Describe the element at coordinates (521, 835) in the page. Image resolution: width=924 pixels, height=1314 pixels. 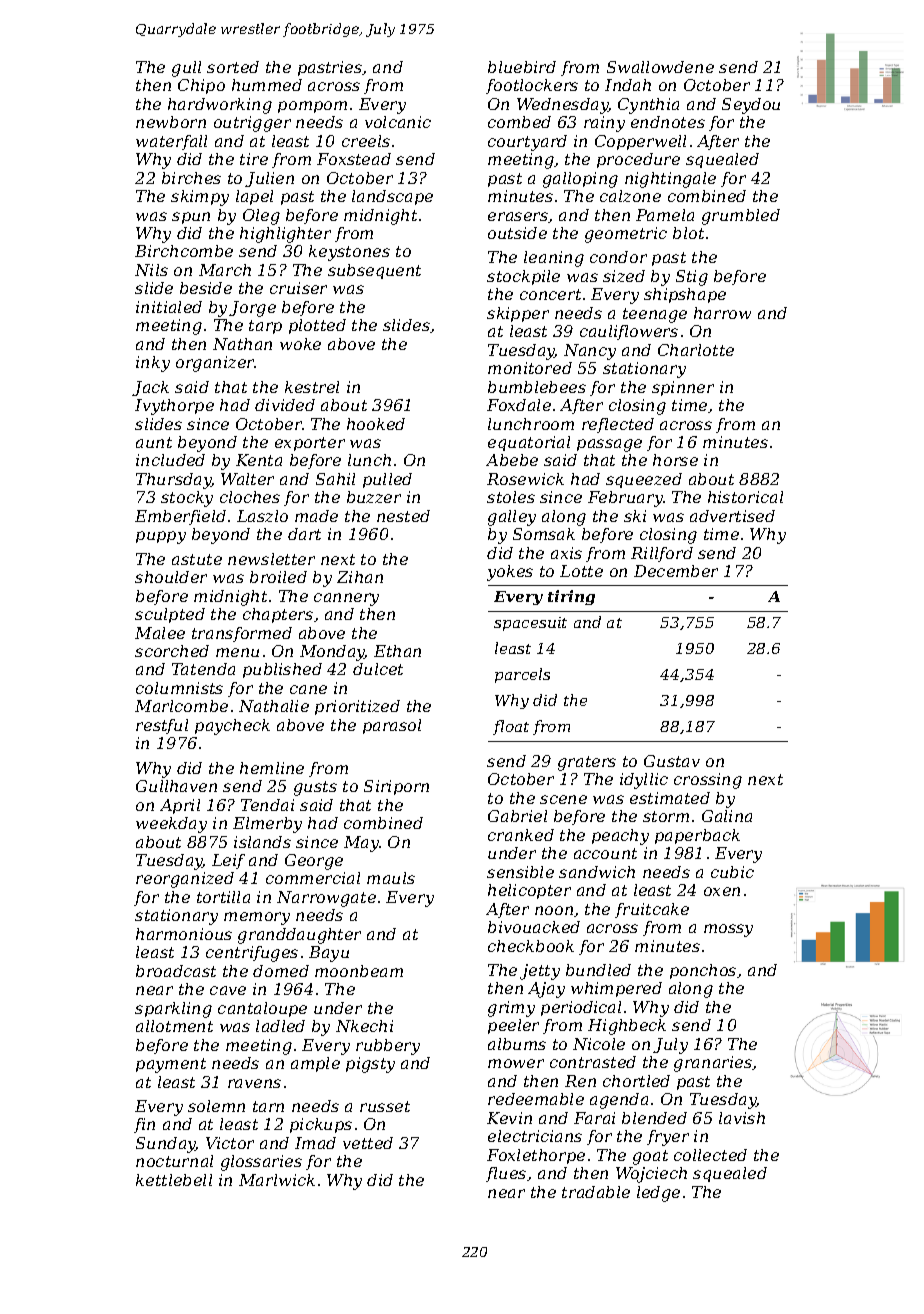
I see `cranked` at that location.
